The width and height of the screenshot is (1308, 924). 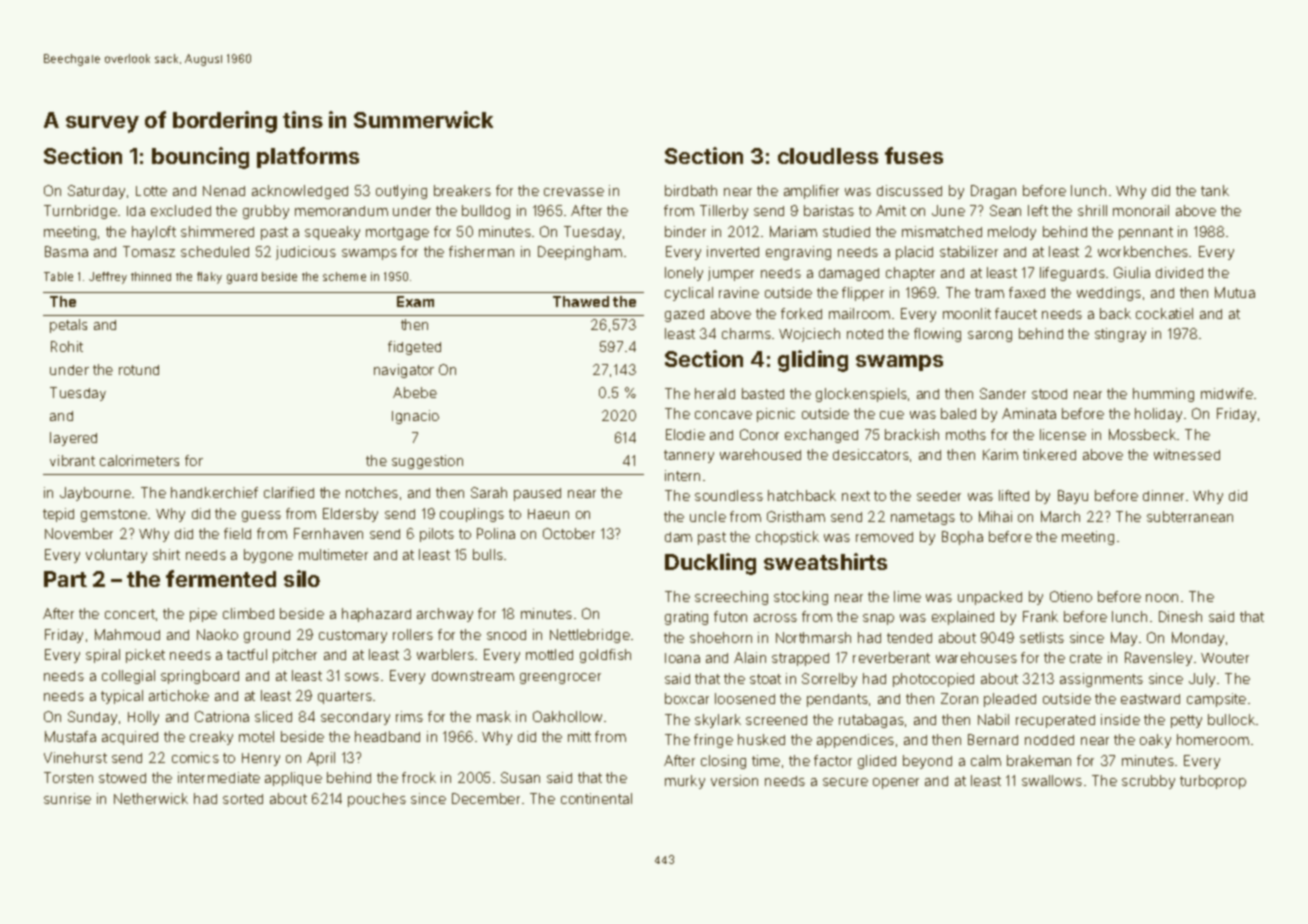 I want to click on Turnbridge, so click(x=80, y=212).
